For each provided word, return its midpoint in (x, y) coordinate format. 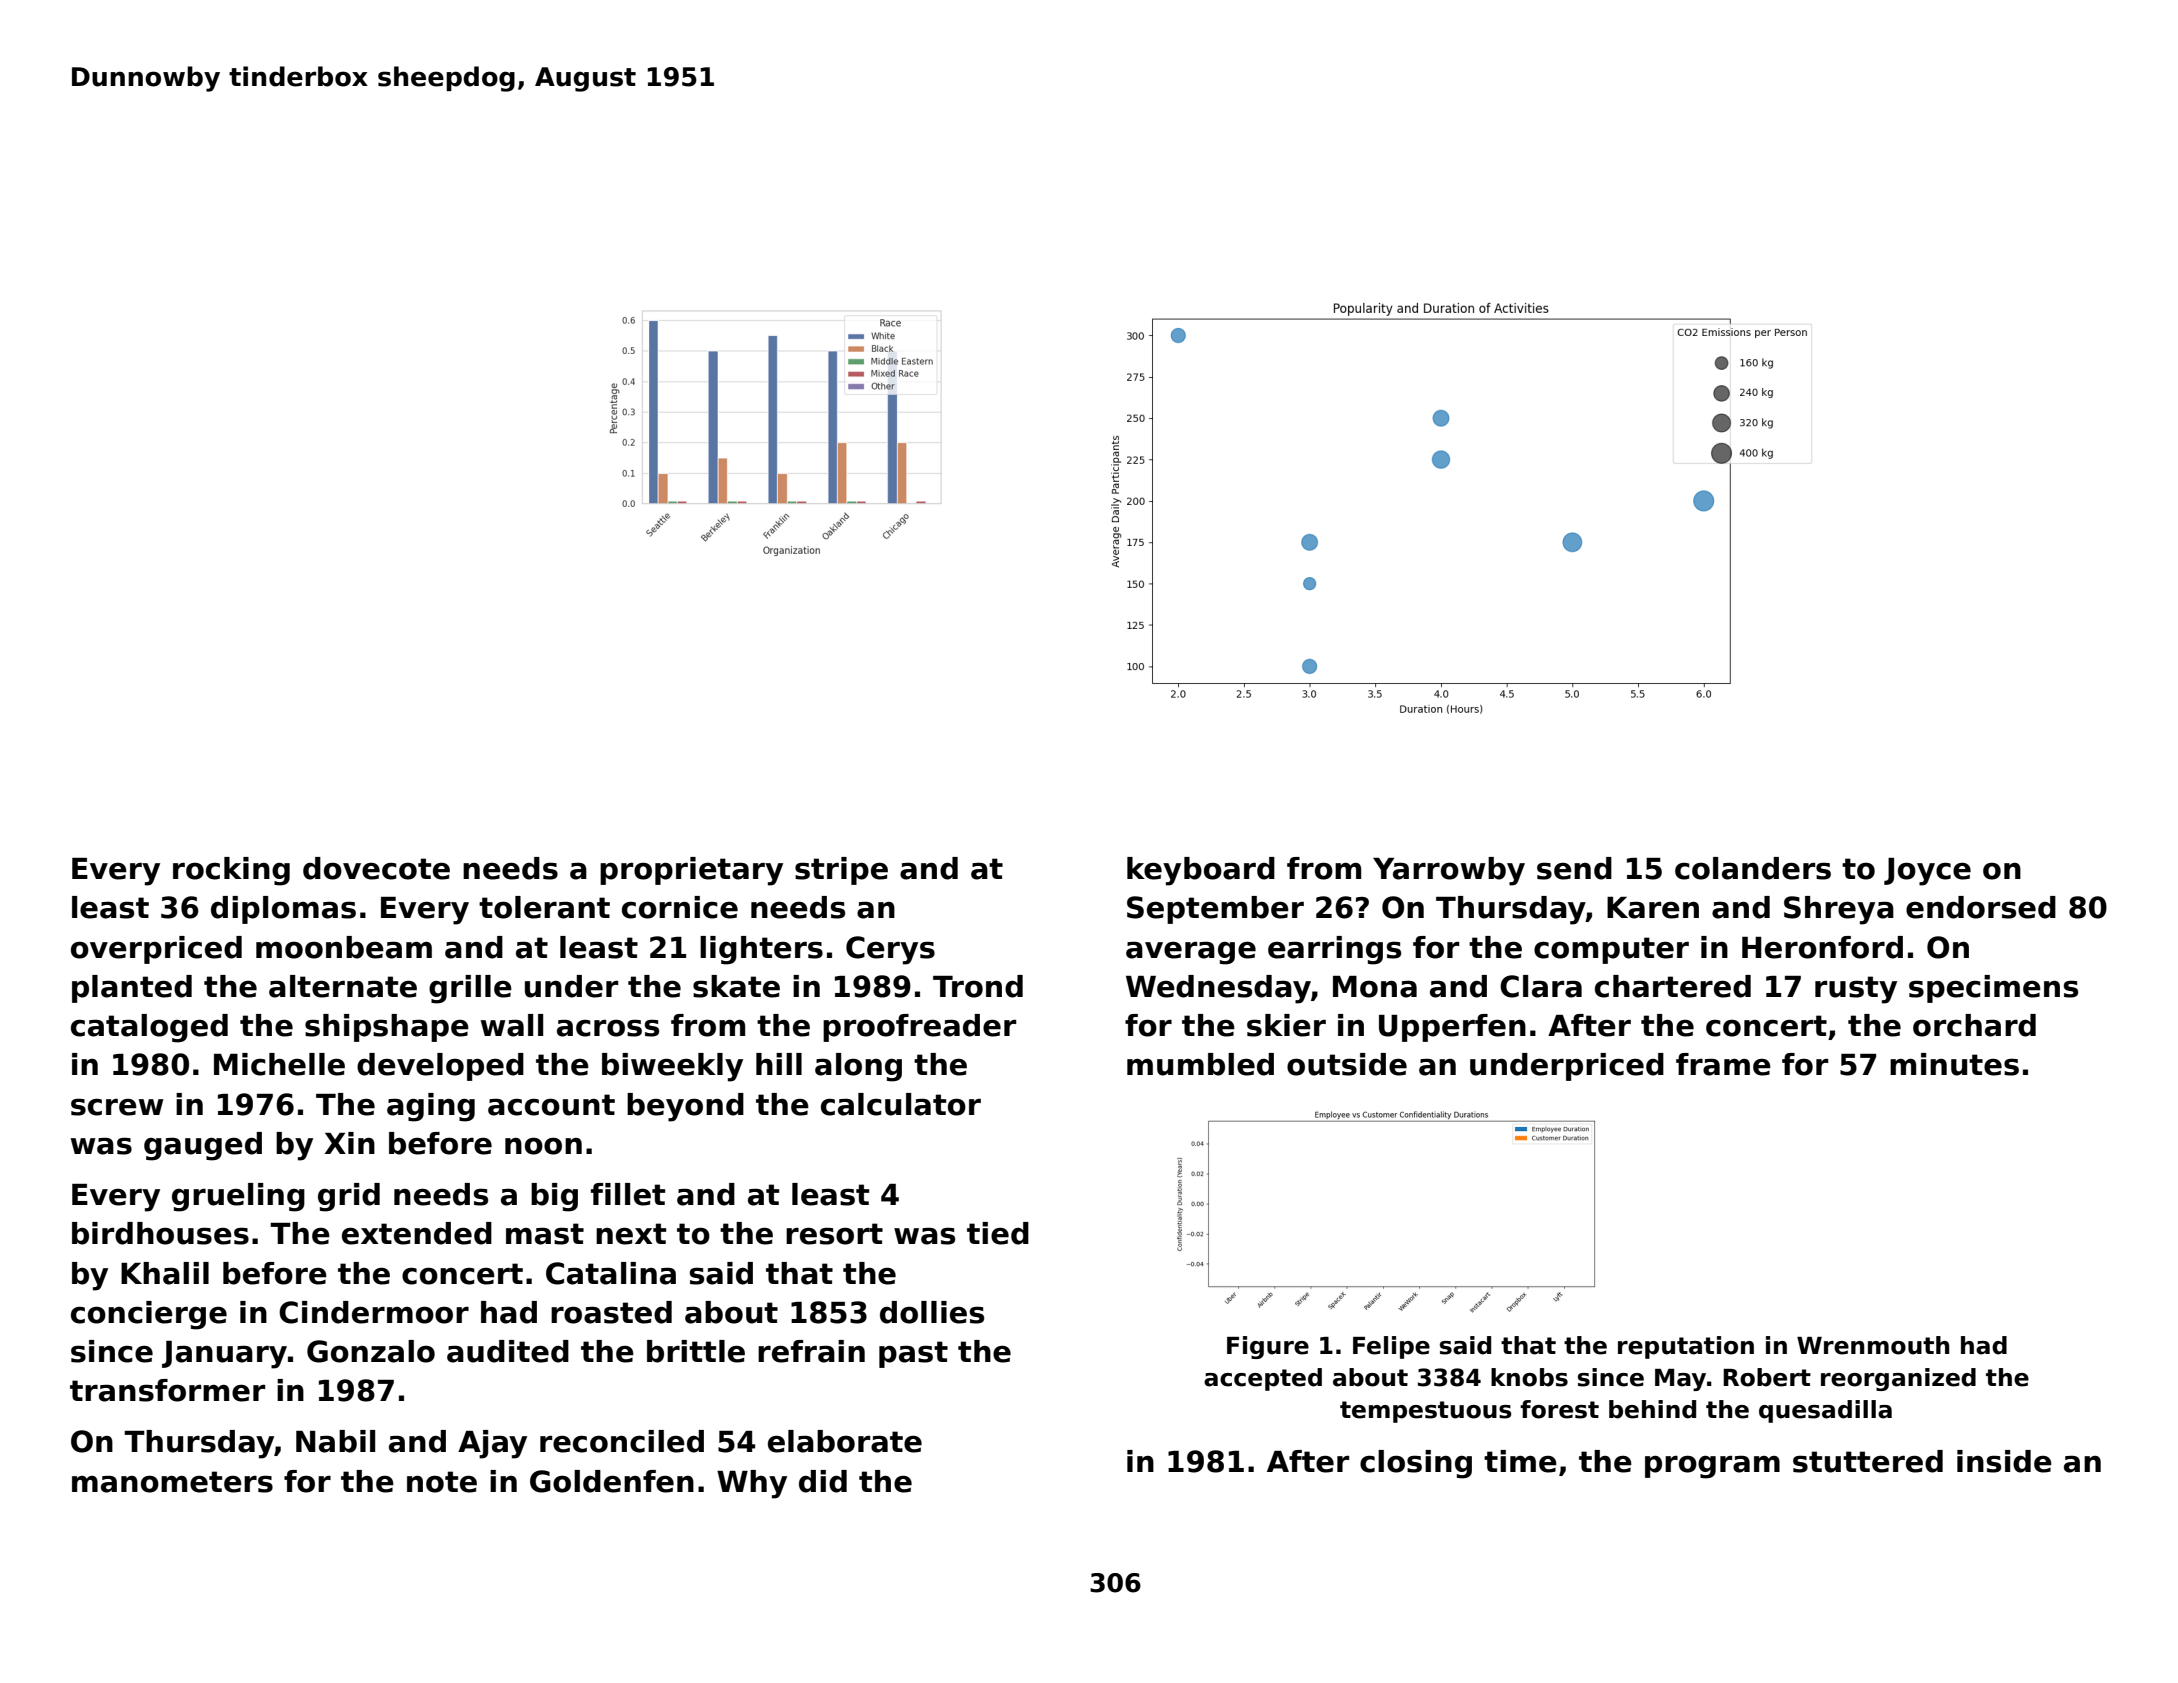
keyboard (1201, 871)
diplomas (283, 910)
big (554, 1197)
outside (1347, 1064)
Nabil (335, 1441)
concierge (149, 1315)
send (1574, 868)
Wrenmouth (1873, 1345)
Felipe (1391, 1347)
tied (998, 1233)
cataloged (149, 1028)
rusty (1856, 990)
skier (1286, 1025)
